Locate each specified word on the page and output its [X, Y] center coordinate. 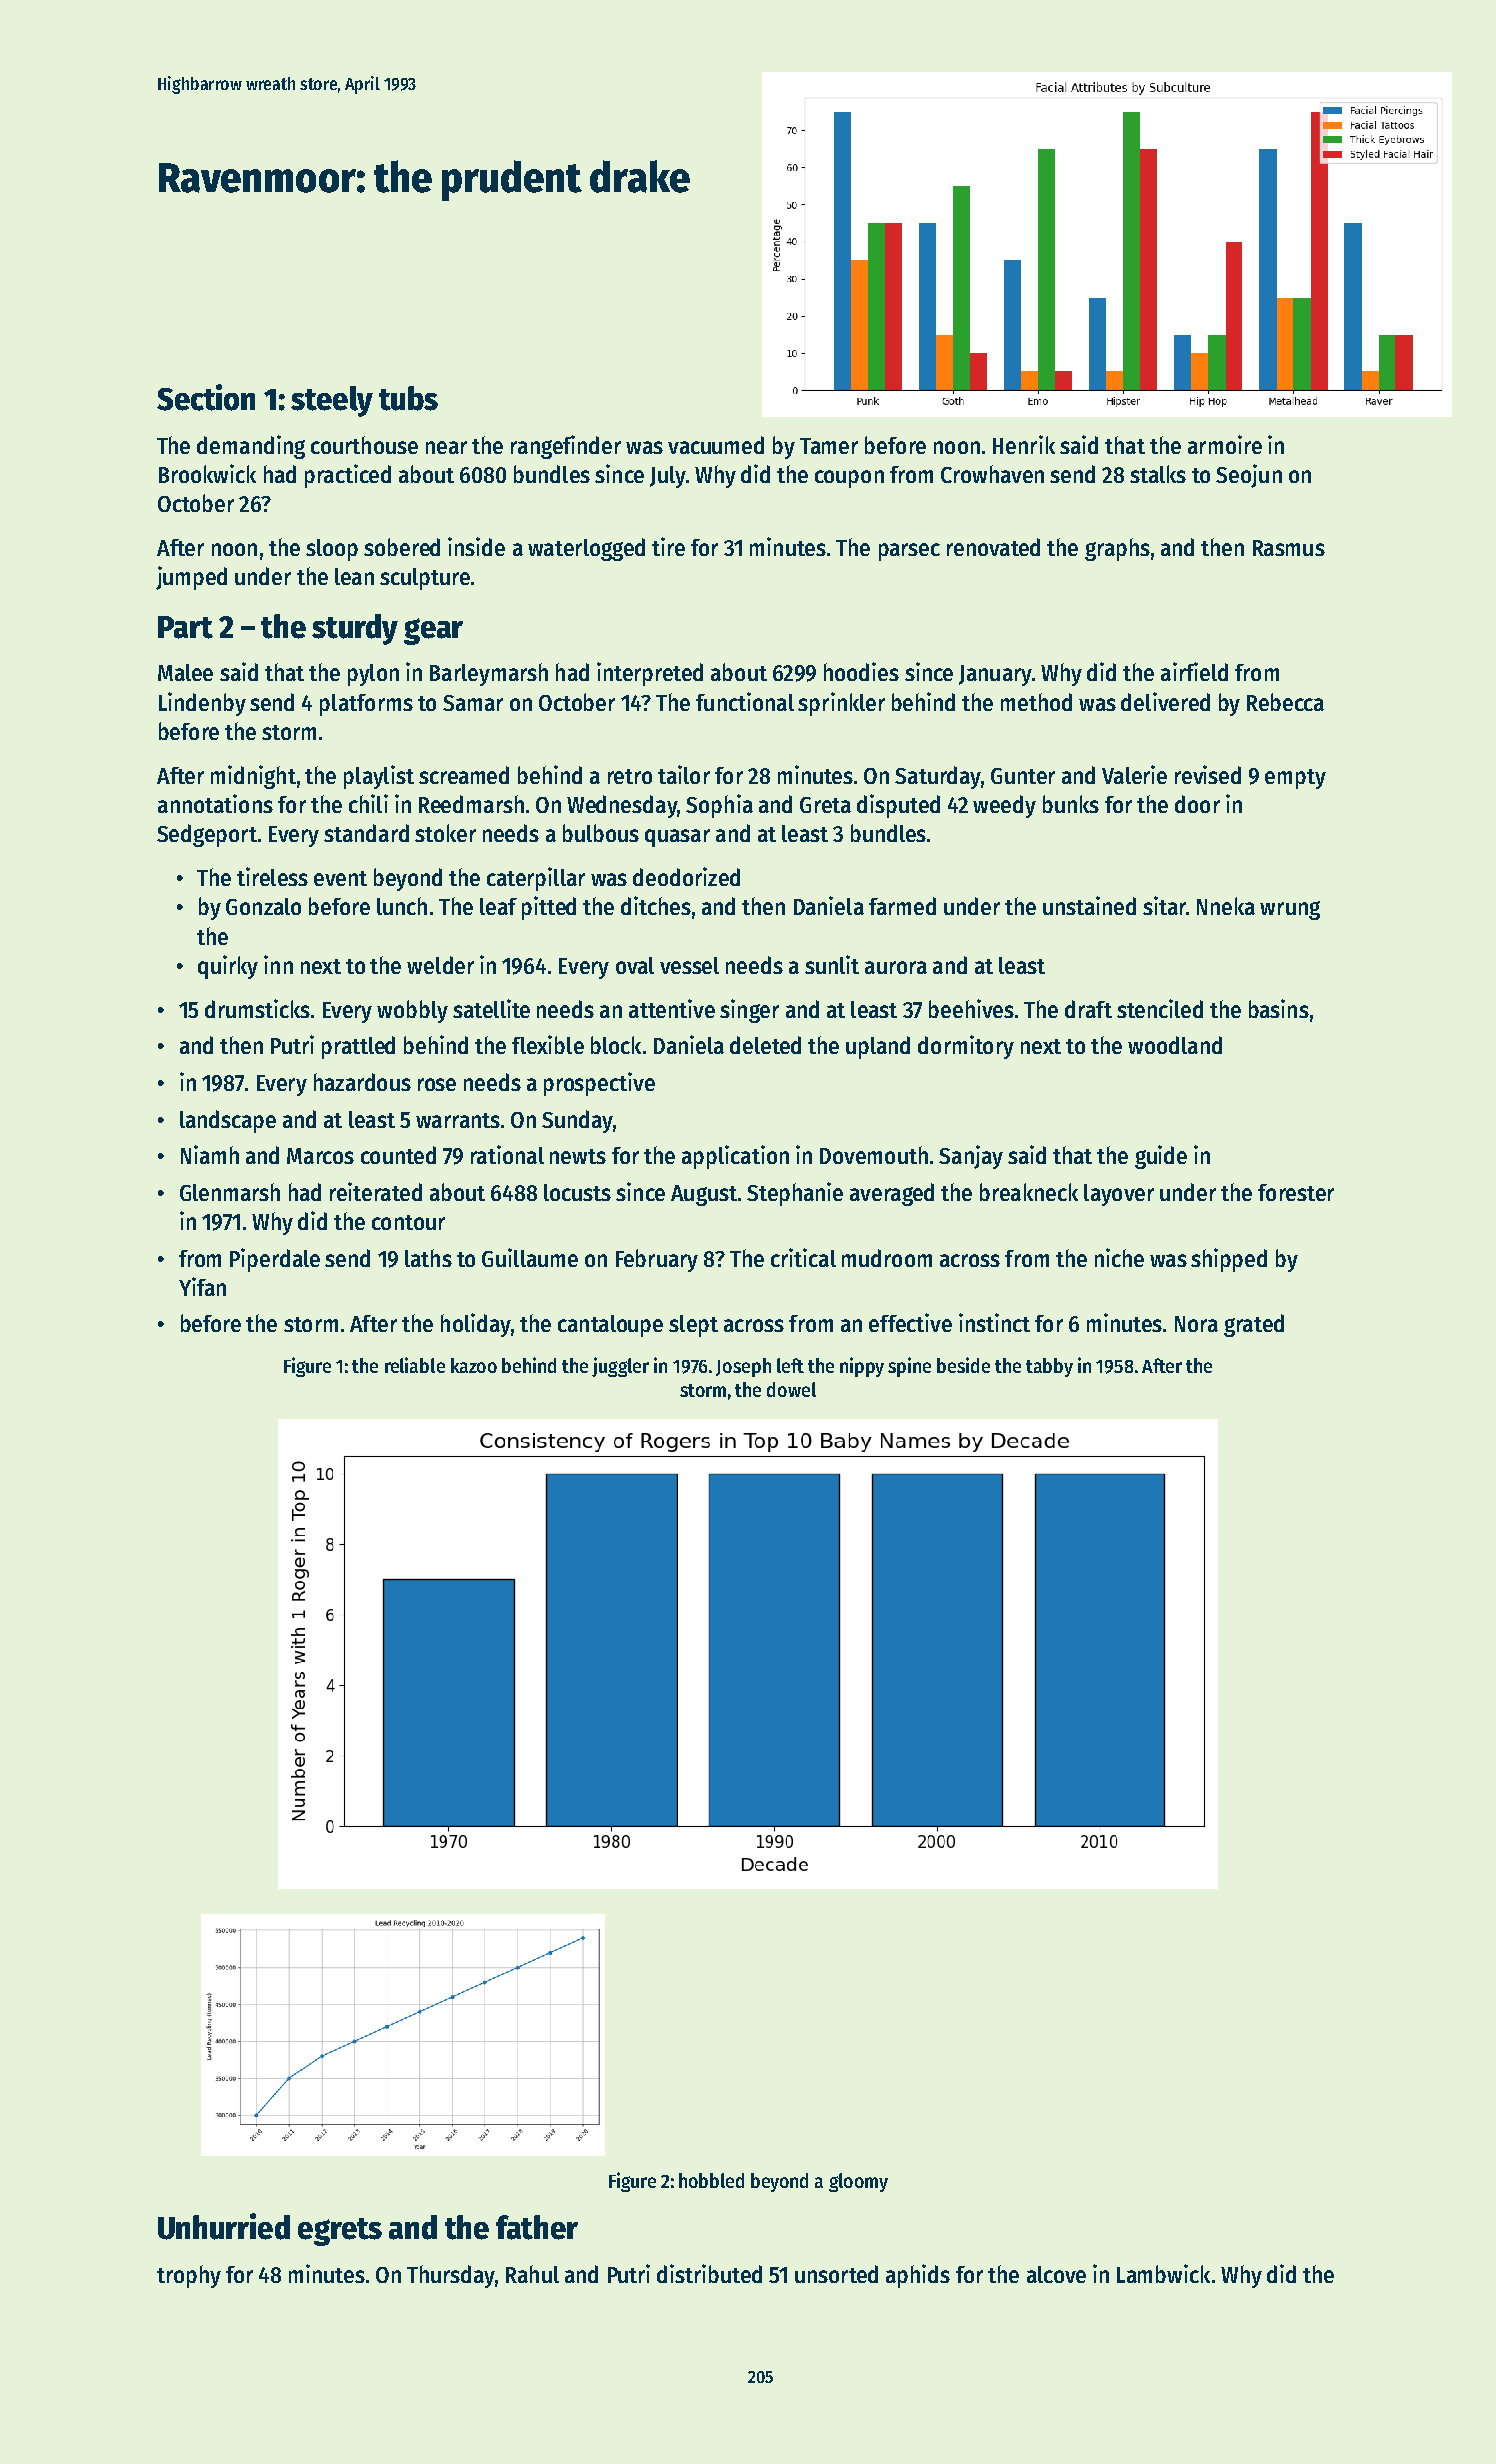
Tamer [829, 446]
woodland [1175, 1045]
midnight [253, 777]
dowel [791, 1389]
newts [578, 1156]
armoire [1225, 444]
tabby [1049, 1367]
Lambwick [1163, 2273]
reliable [415, 1365]
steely [332, 401]
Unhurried [224, 2226]
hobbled [711, 2180]
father [537, 2227]
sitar [1164, 905]
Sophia [719, 806]
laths [428, 1258]
